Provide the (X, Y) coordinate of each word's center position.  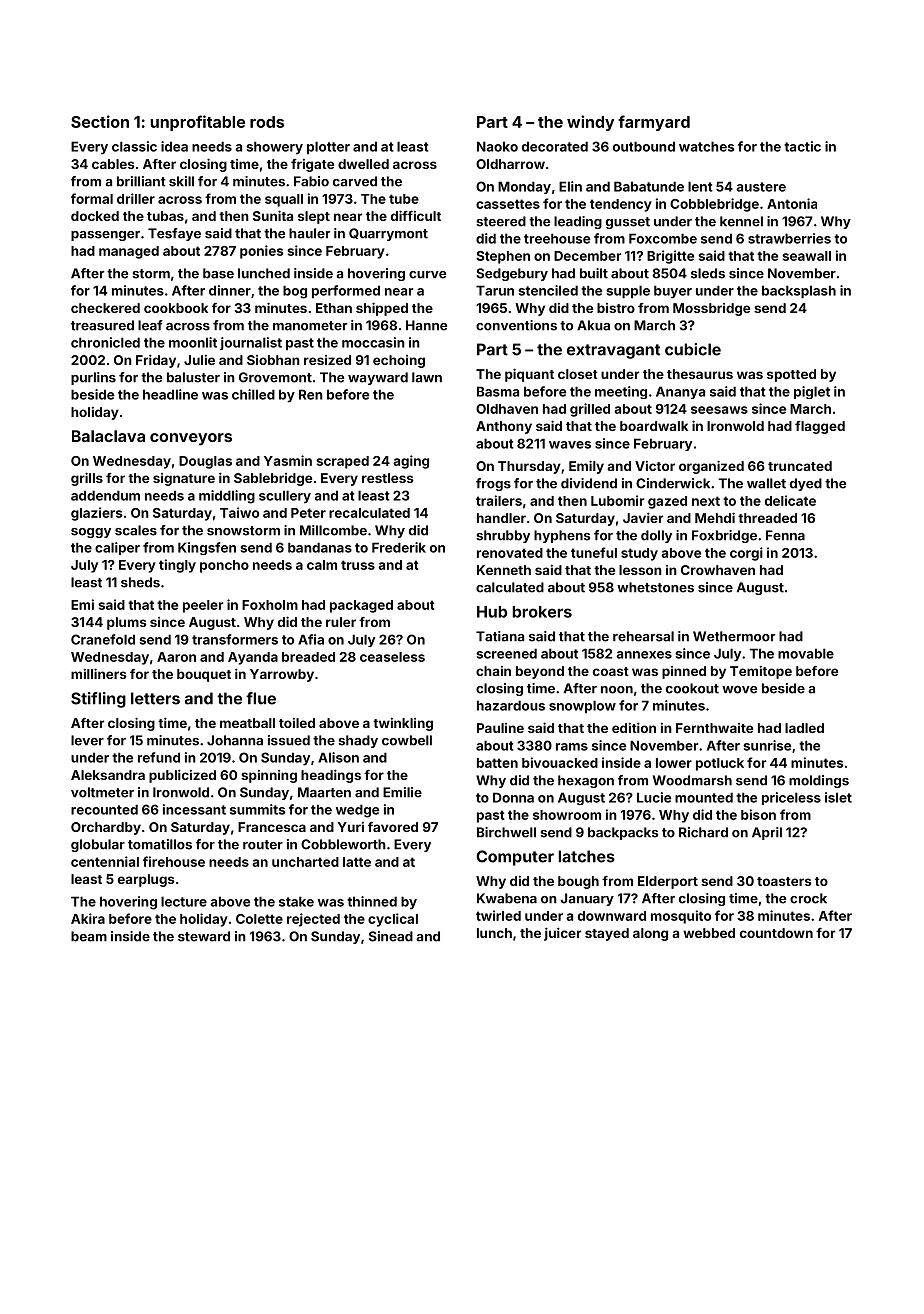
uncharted (305, 862)
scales (136, 530)
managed (129, 252)
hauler (309, 233)
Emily (586, 467)
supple (628, 292)
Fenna (785, 535)
